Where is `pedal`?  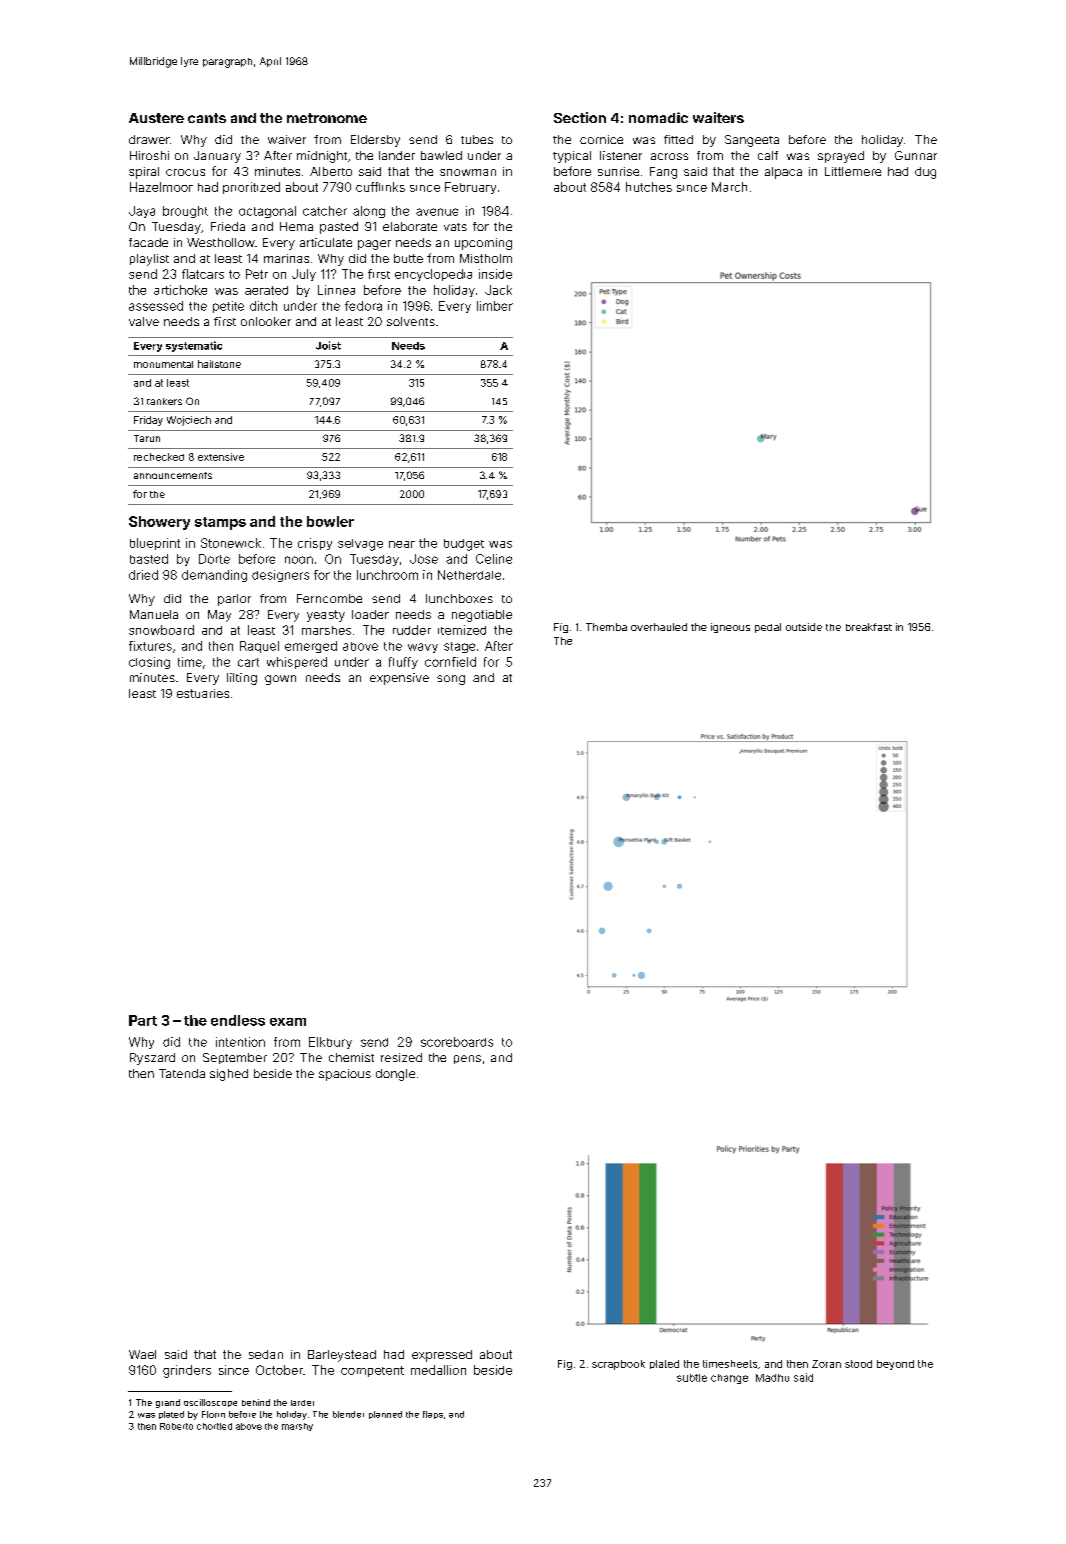 pedal is located at coordinates (768, 628).
